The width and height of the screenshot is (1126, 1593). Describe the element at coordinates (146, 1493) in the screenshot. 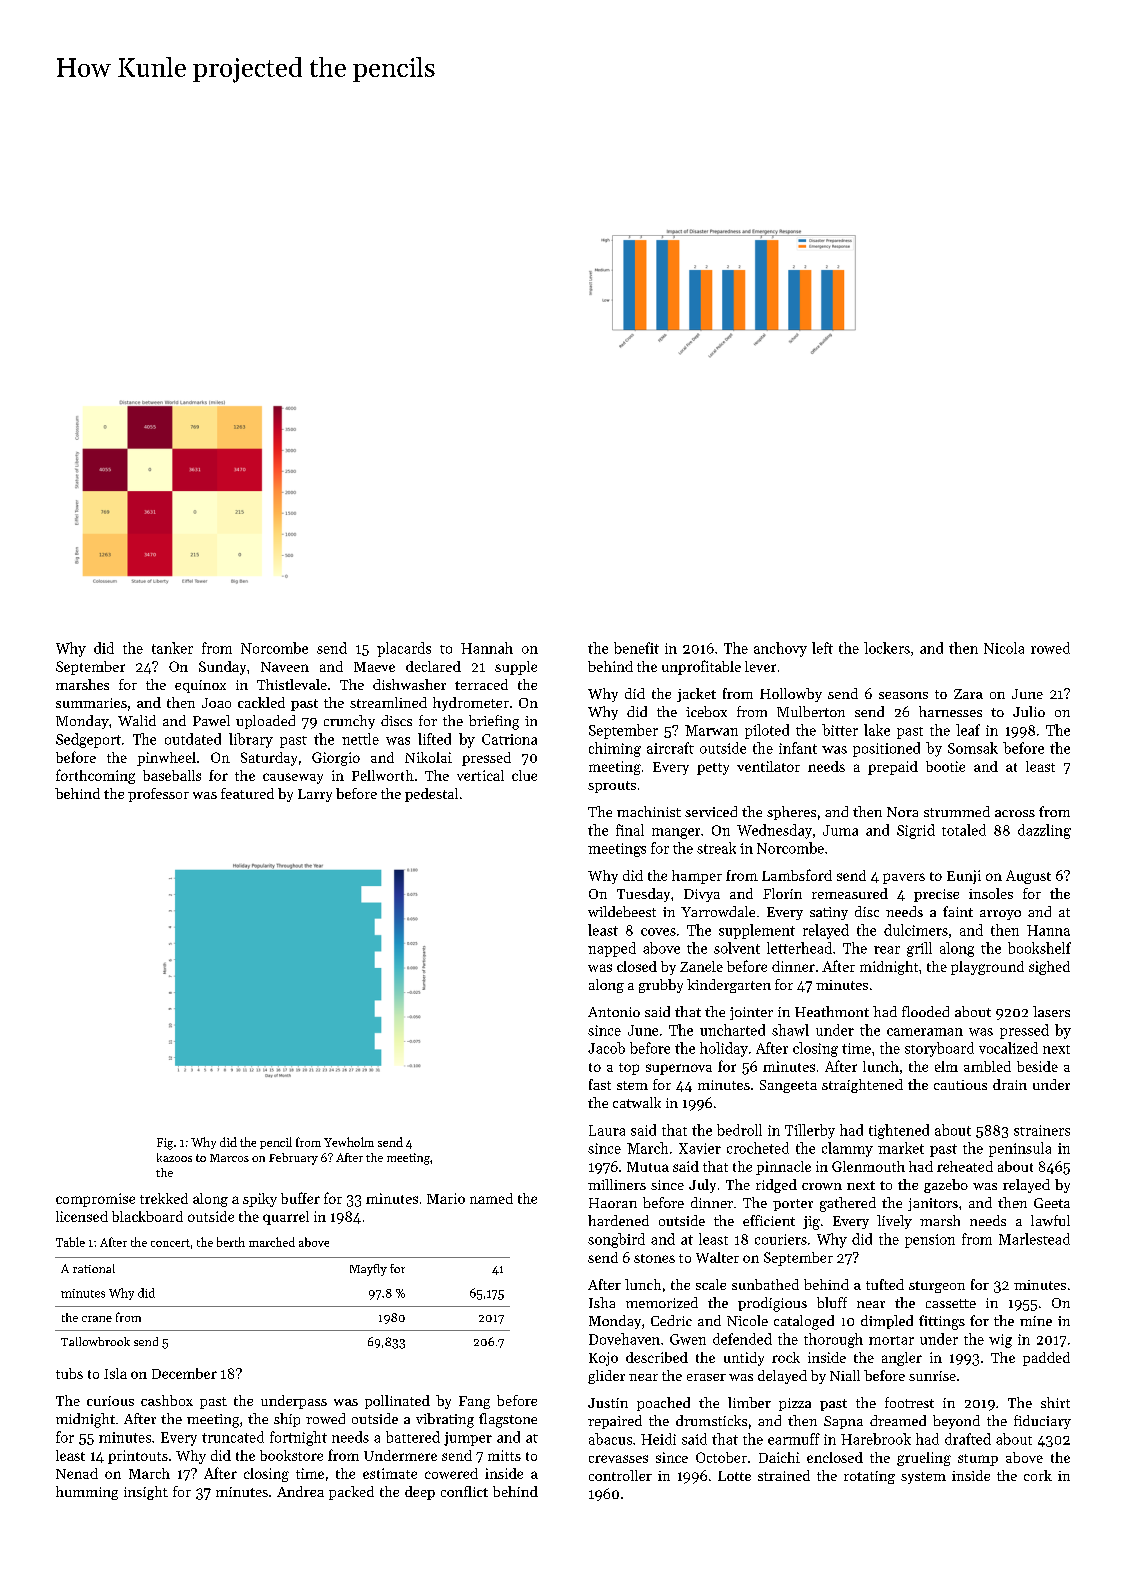

I see `insight` at that location.
